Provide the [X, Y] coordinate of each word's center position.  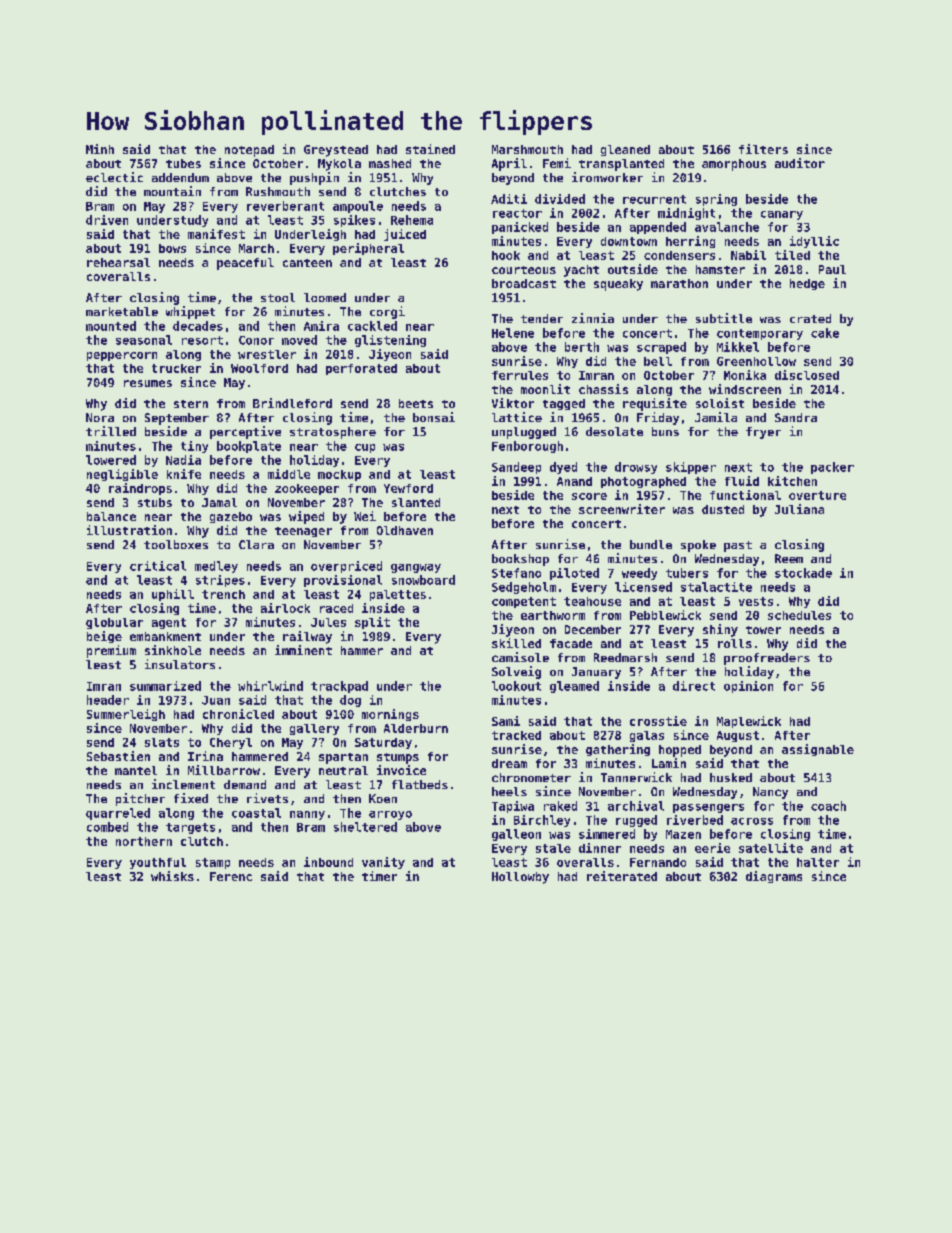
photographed [643, 482]
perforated [361, 369]
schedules [799, 615]
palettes [398, 595]
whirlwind [270, 686]
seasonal [144, 340]
